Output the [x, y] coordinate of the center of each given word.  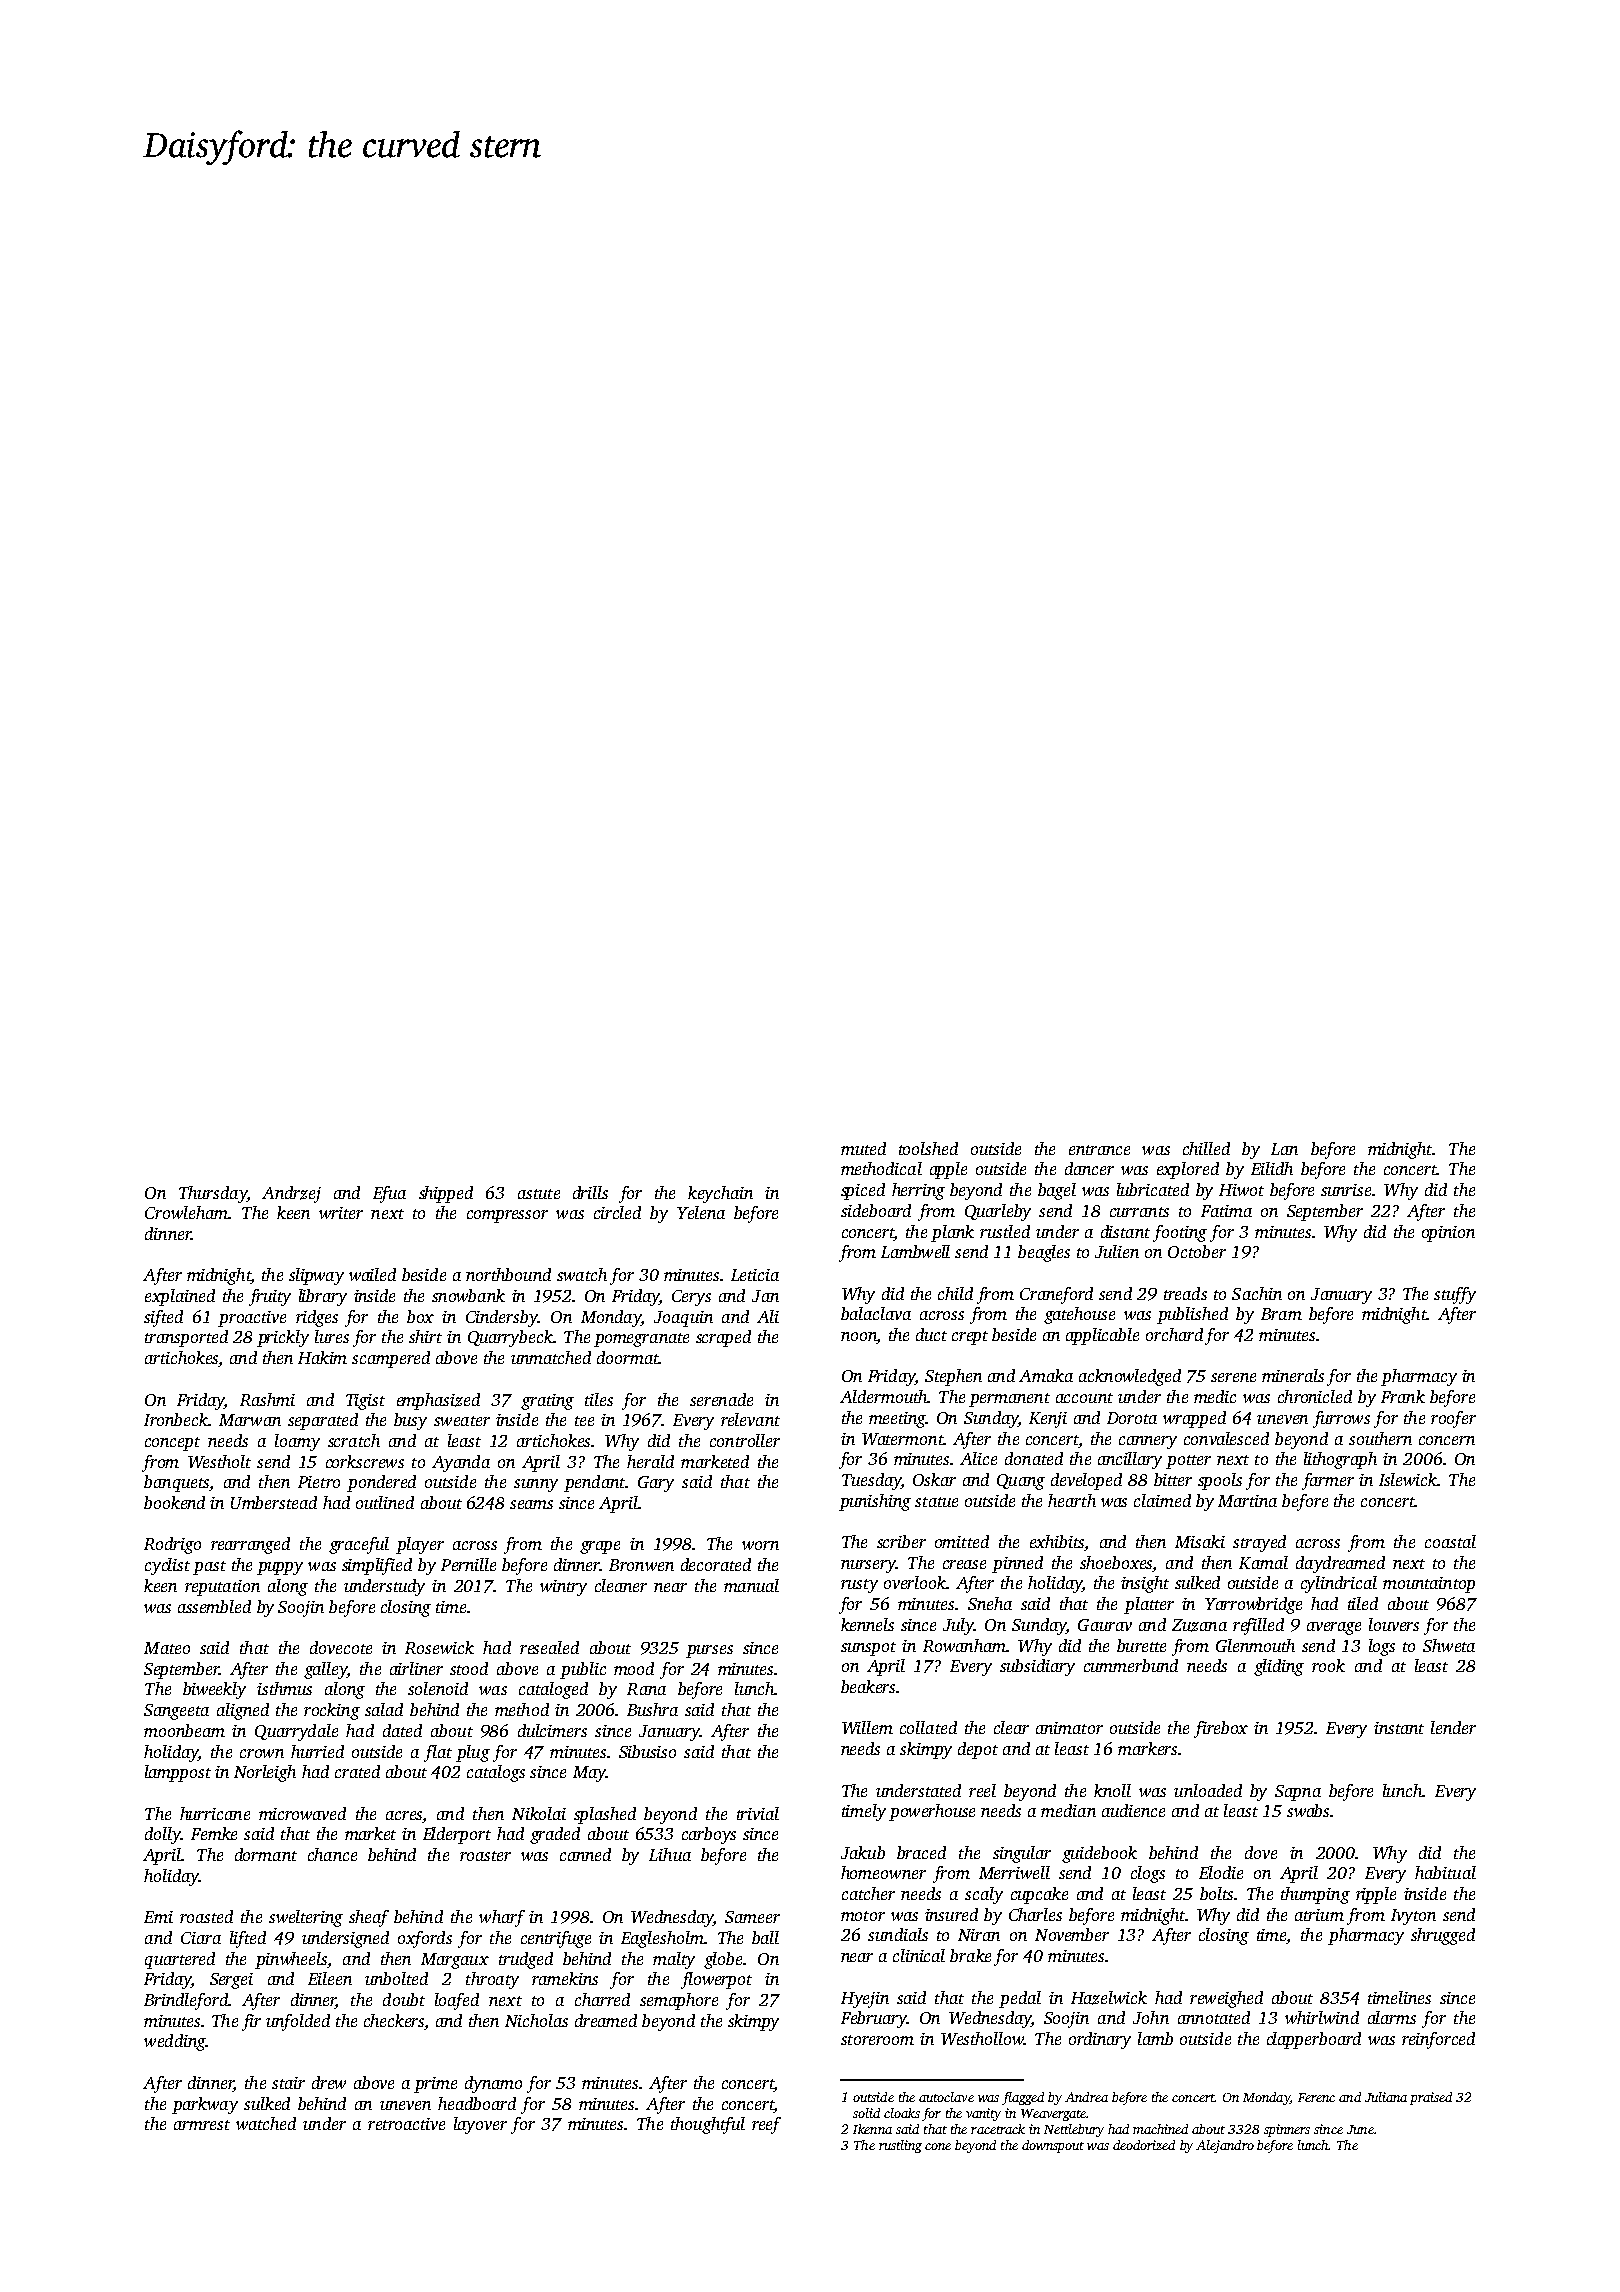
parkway [205, 2105]
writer [341, 1213]
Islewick [1408, 1479]
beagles [1044, 1253]
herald [650, 1461]
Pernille [468, 1564]
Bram [1281, 1314]
